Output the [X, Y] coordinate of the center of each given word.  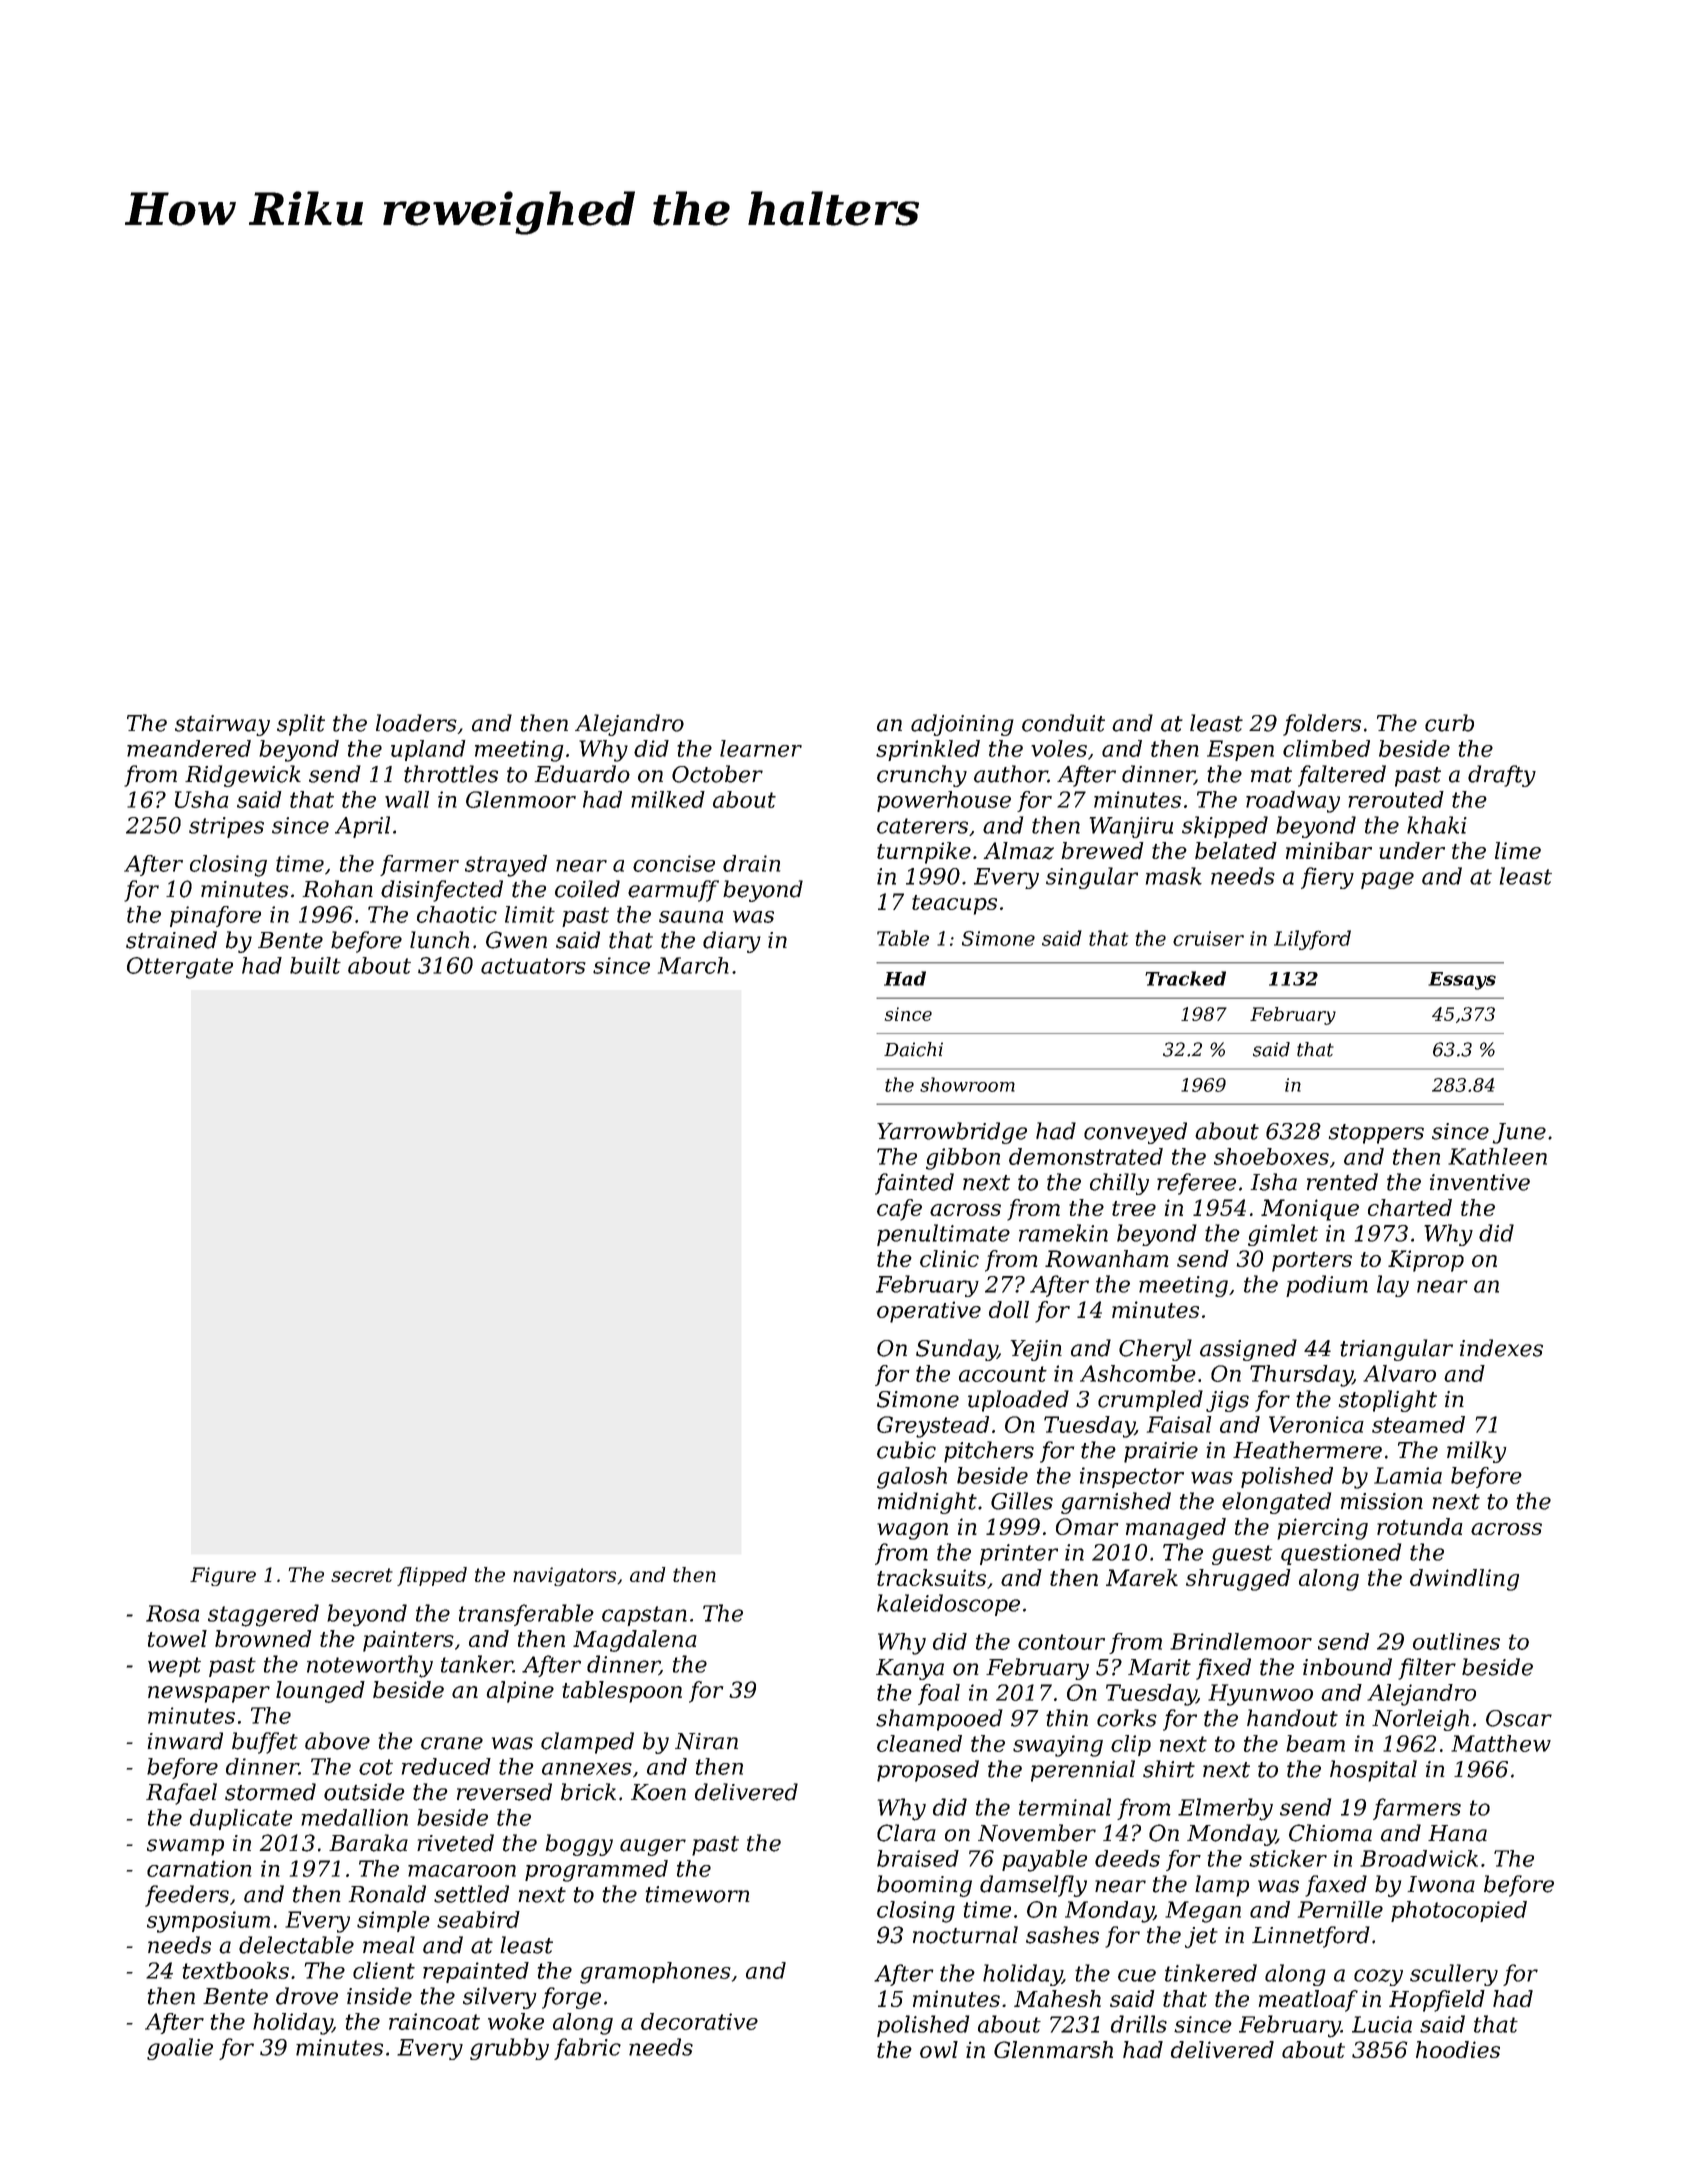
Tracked [1185, 978]
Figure [223, 1576]
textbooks [236, 1970]
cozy [1378, 1977]
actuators [533, 966]
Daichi [913, 1049]
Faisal [1179, 1424]
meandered [189, 748]
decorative [699, 2021]
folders [1322, 725]
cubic [906, 1450]
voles [1059, 748]
